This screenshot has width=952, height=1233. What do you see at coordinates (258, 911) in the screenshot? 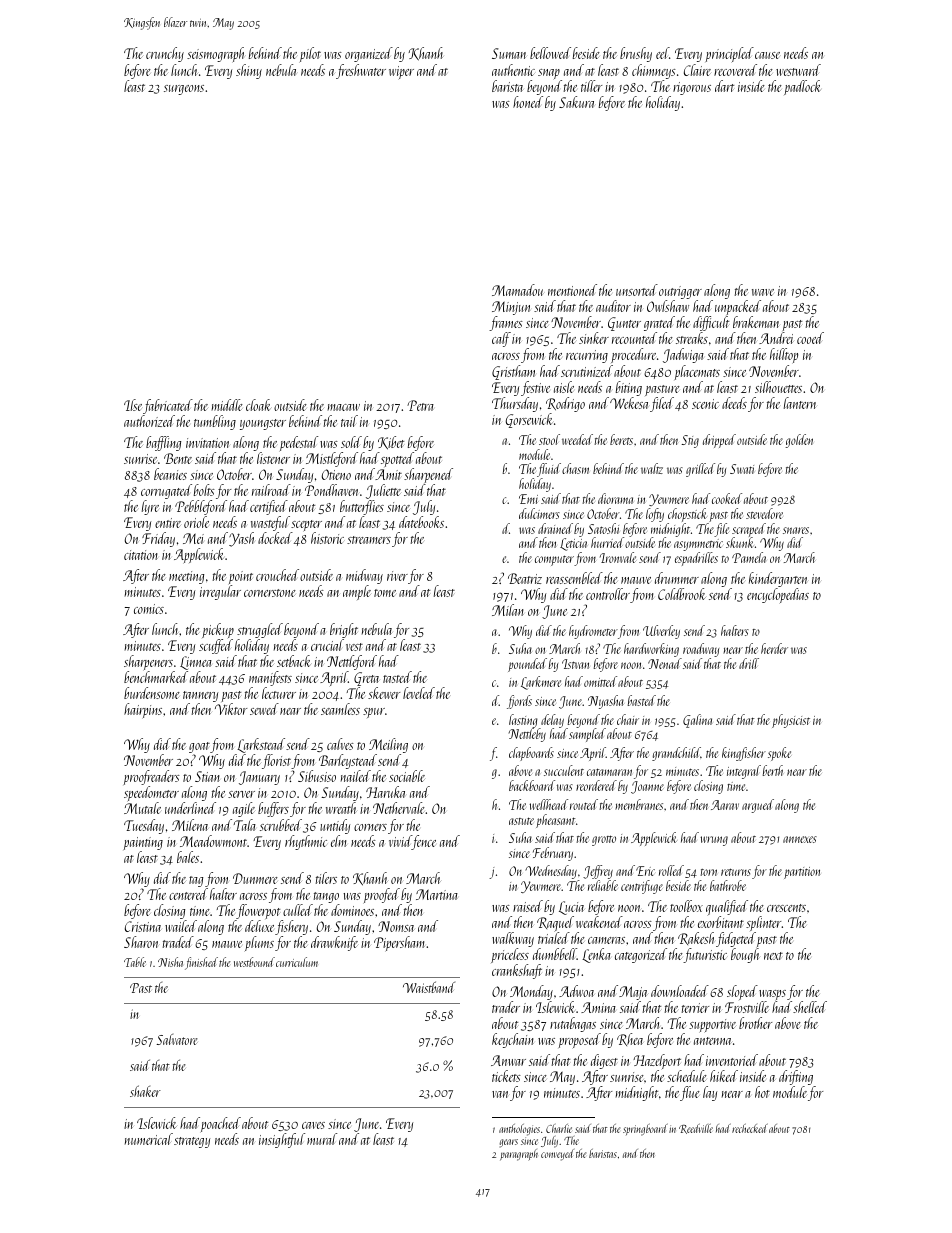
I see `flowerpot` at bounding box center [258, 911].
